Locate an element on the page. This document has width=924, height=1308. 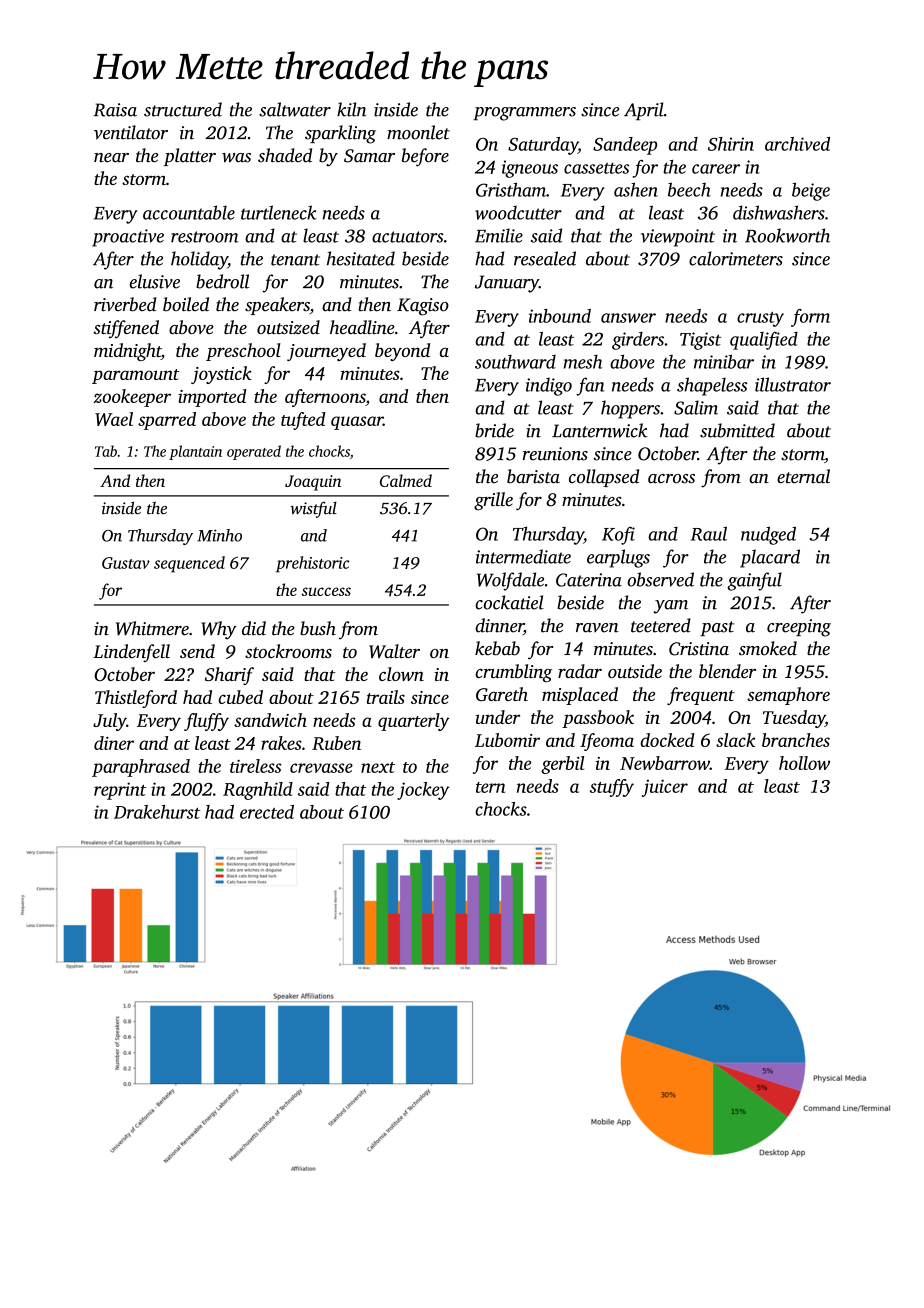
Calmed is located at coordinates (406, 480).
